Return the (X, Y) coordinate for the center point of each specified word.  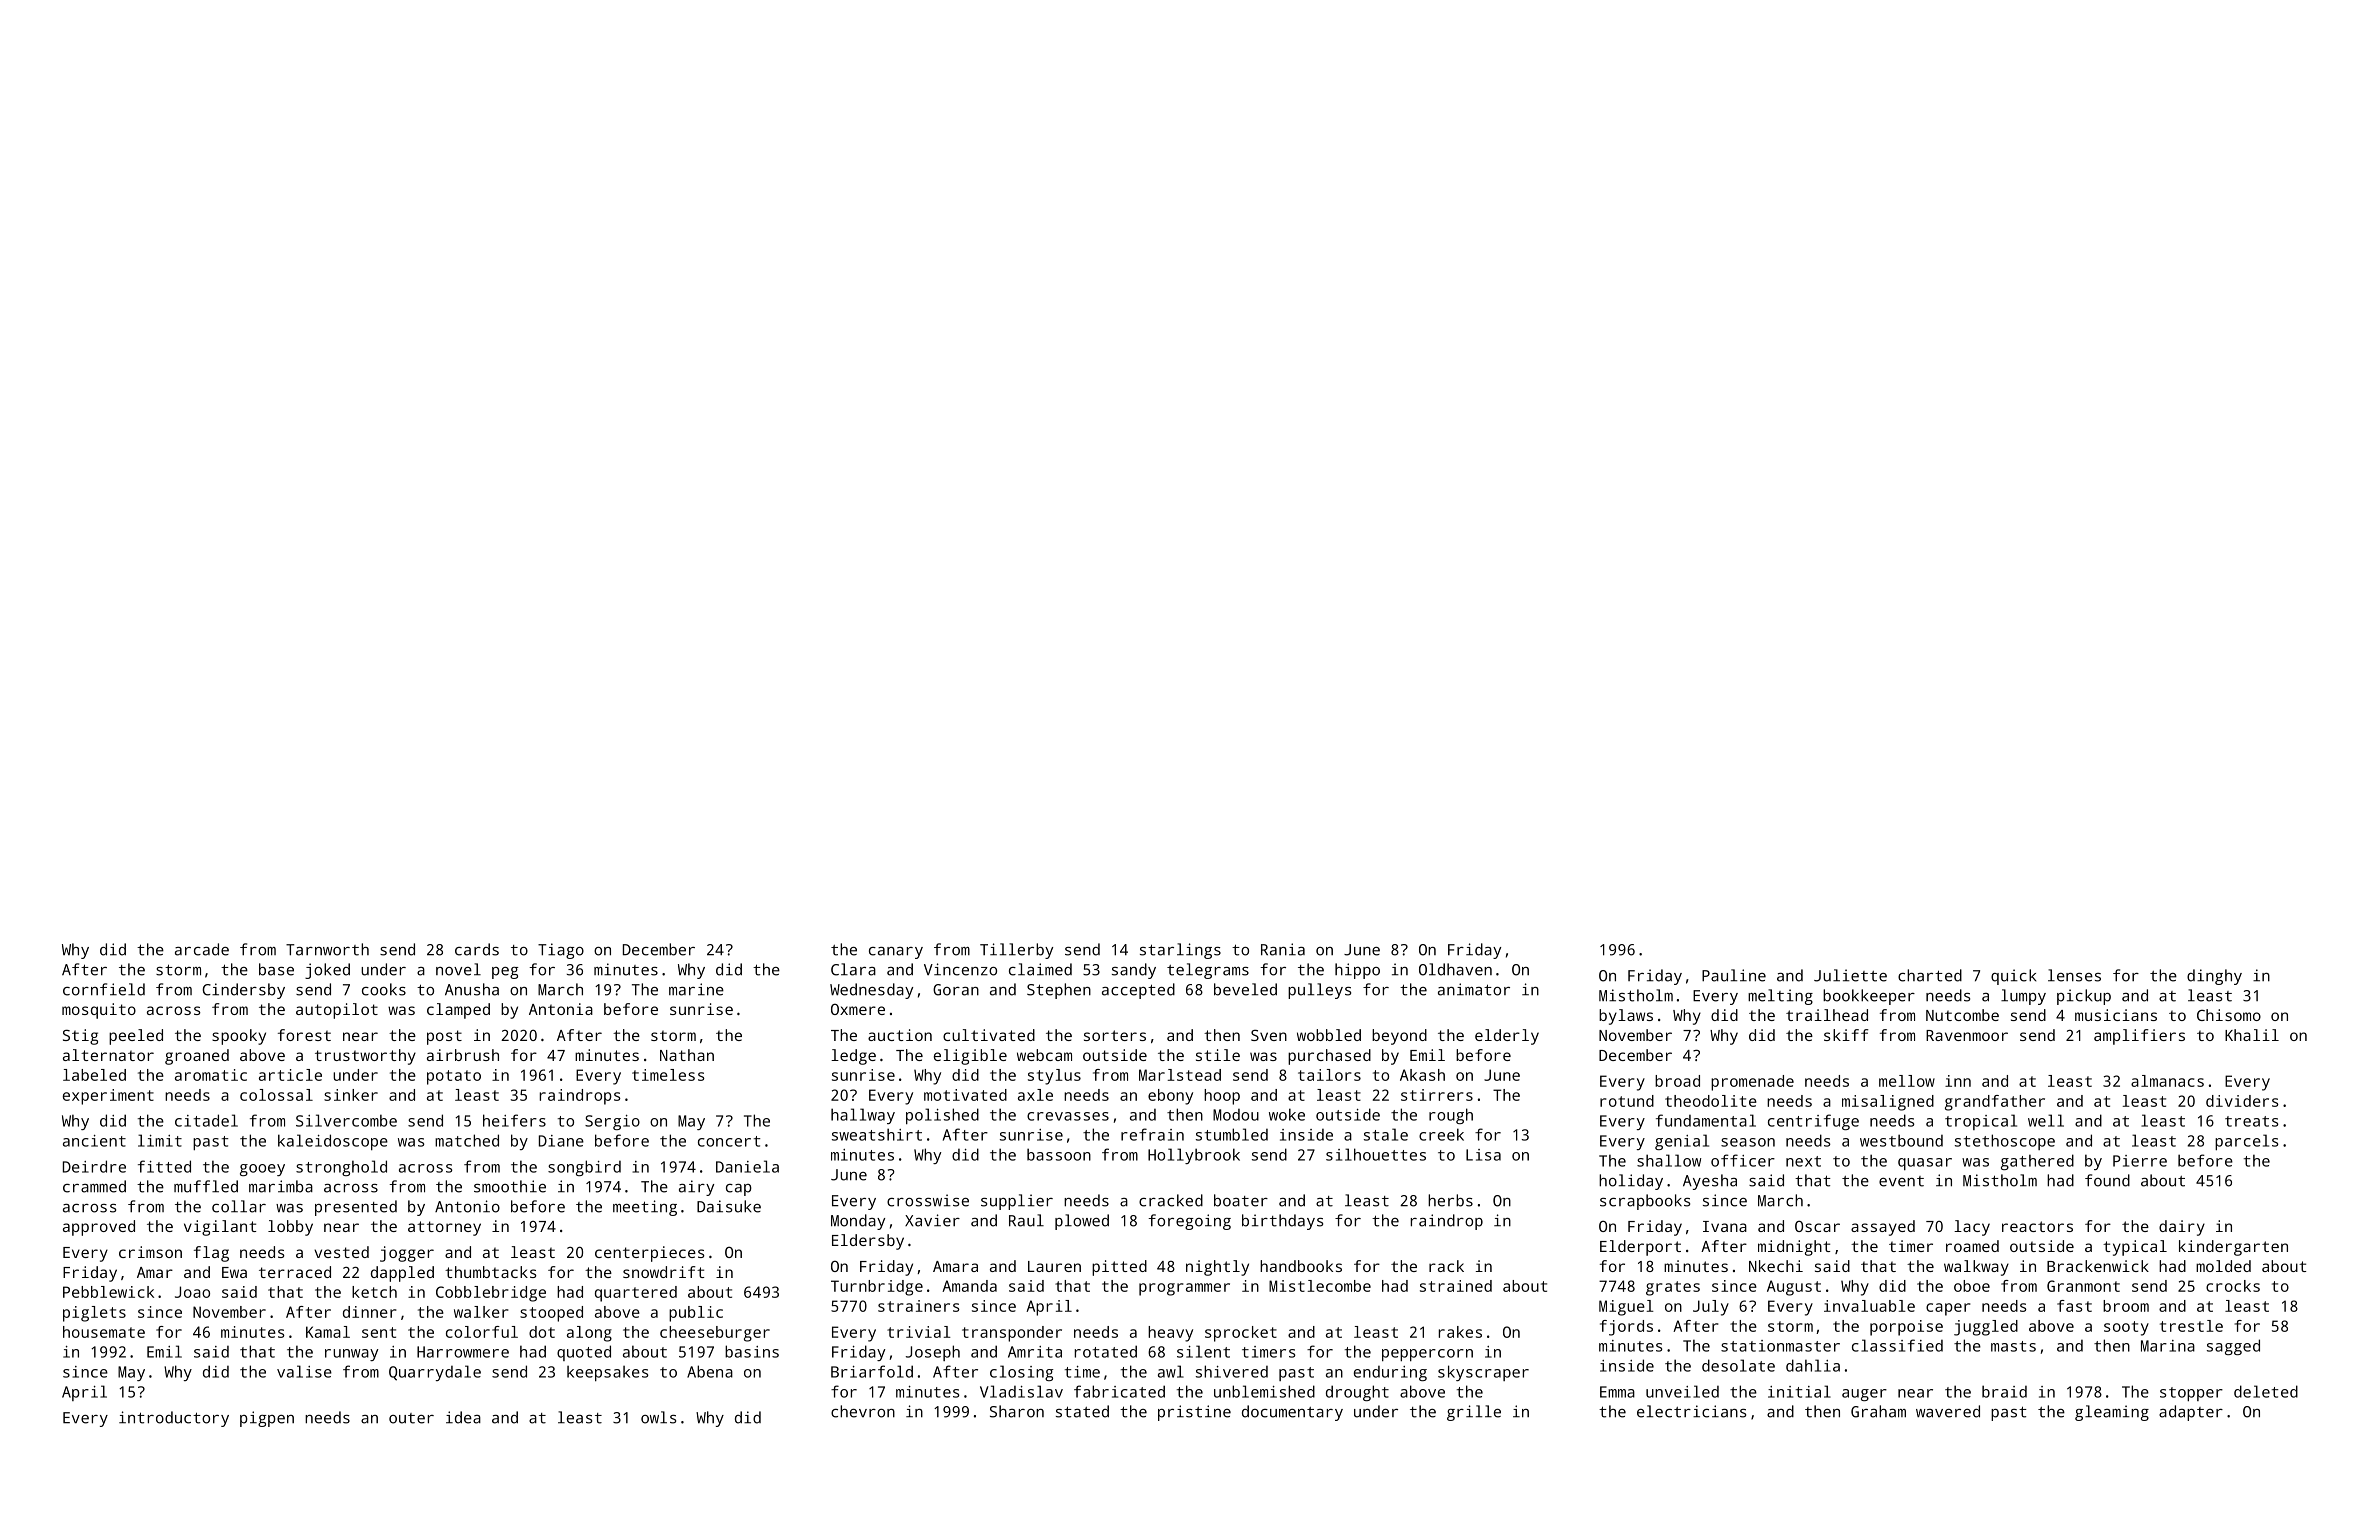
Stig (80, 1037)
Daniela (747, 1166)
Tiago (561, 951)
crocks (2233, 1286)
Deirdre (94, 1166)
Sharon (1017, 1411)
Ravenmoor (1967, 1035)
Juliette (1850, 975)
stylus (1054, 1077)
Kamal (328, 1332)
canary (896, 953)
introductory (174, 1419)
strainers (919, 1306)
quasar (1925, 1164)
